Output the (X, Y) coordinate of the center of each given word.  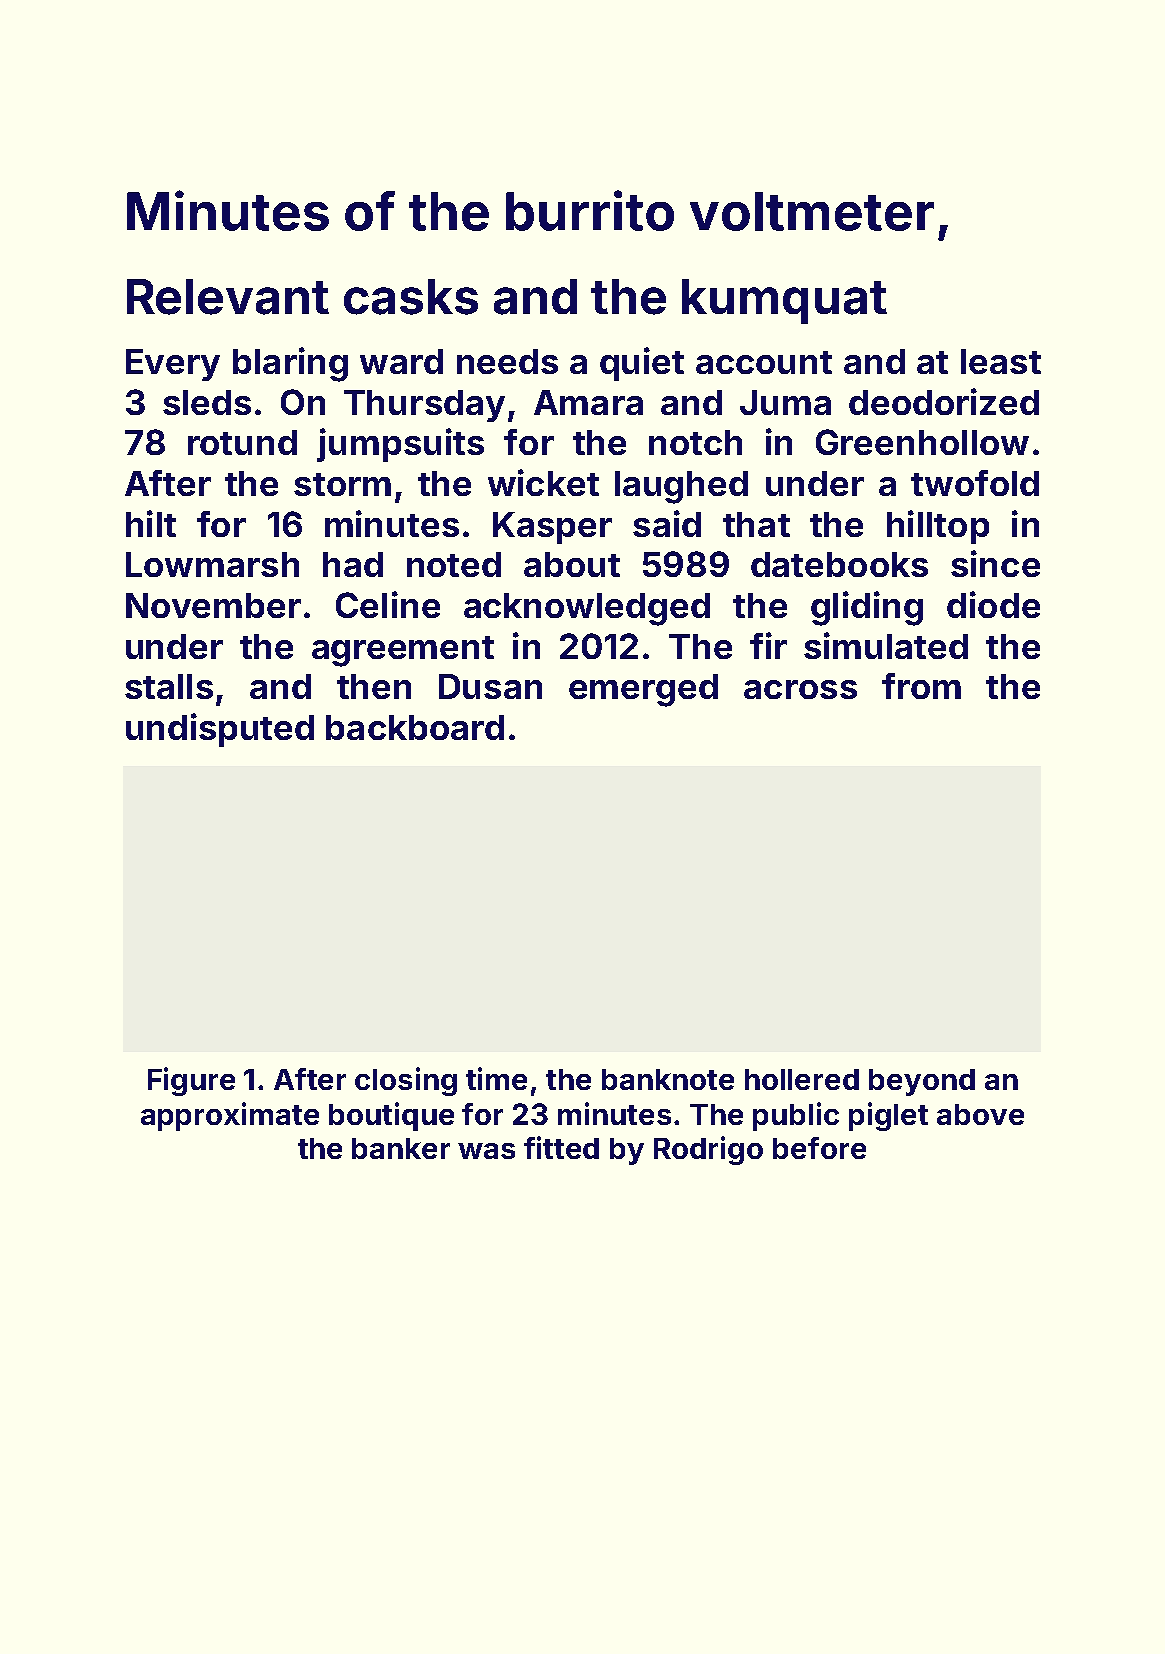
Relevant (228, 297)
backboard (415, 727)
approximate (230, 1116)
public (796, 1116)
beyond (922, 1082)
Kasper (552, 528)
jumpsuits (400, 445)
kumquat (784, 301)
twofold (975, 483)
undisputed (220, 730)
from (921, 686)
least (1001, 361)
